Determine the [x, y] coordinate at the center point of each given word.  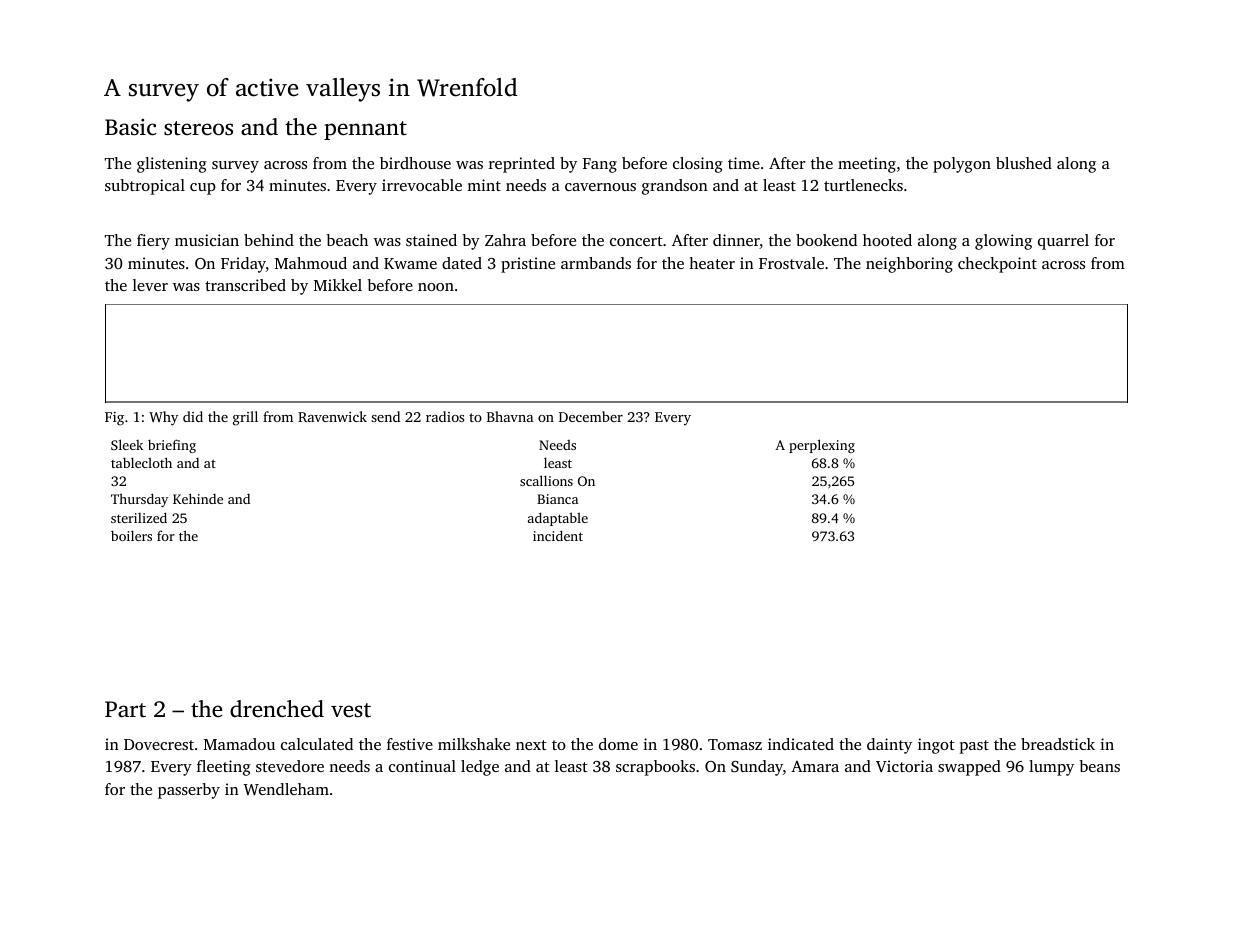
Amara [815, 766]
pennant [365, 130]
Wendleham [286, 789]
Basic [130, 127]
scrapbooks [655, 768]
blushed [1024, 163]
